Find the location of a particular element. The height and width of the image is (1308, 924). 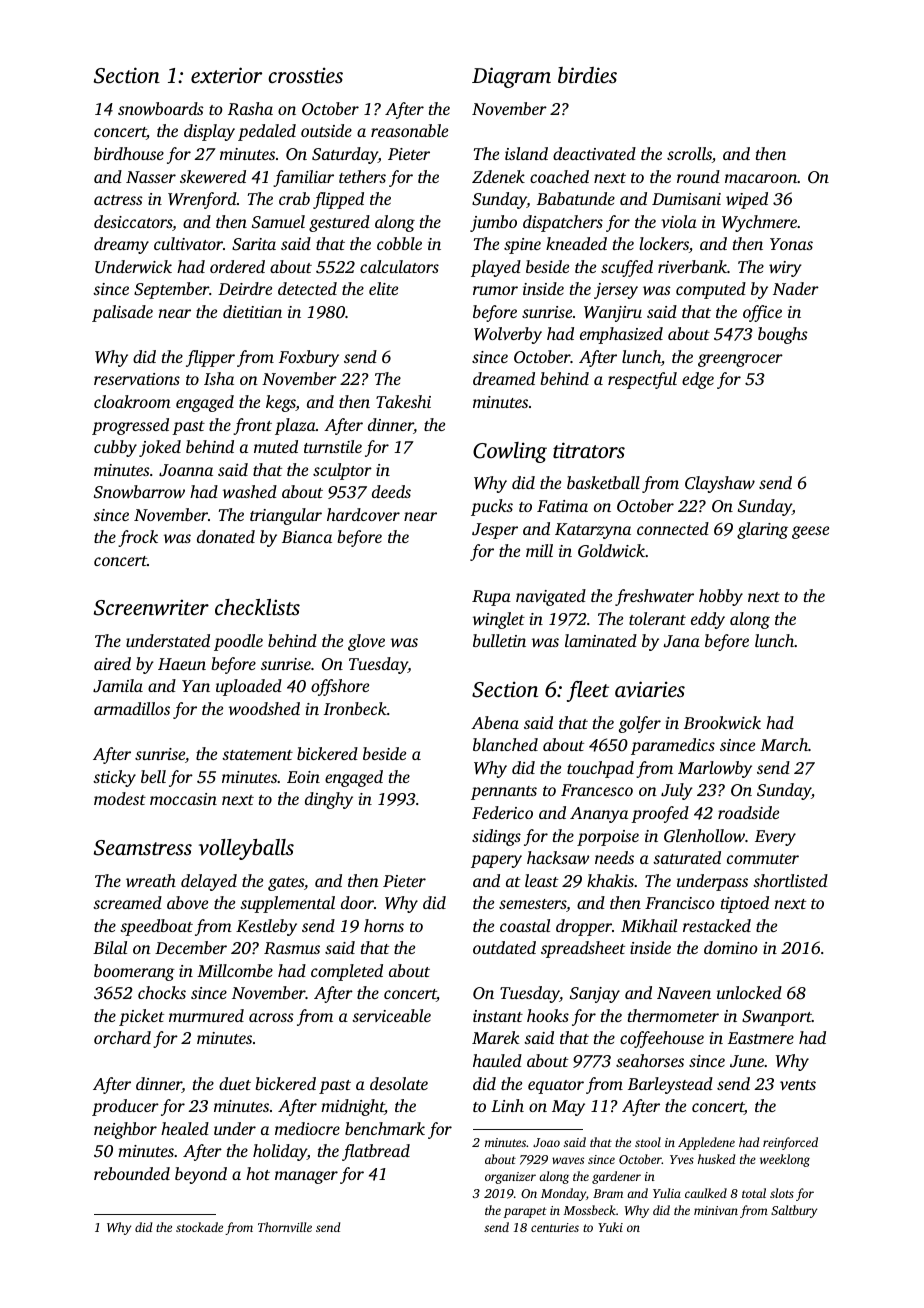

Diagram is located at coordinates (511, 77).
